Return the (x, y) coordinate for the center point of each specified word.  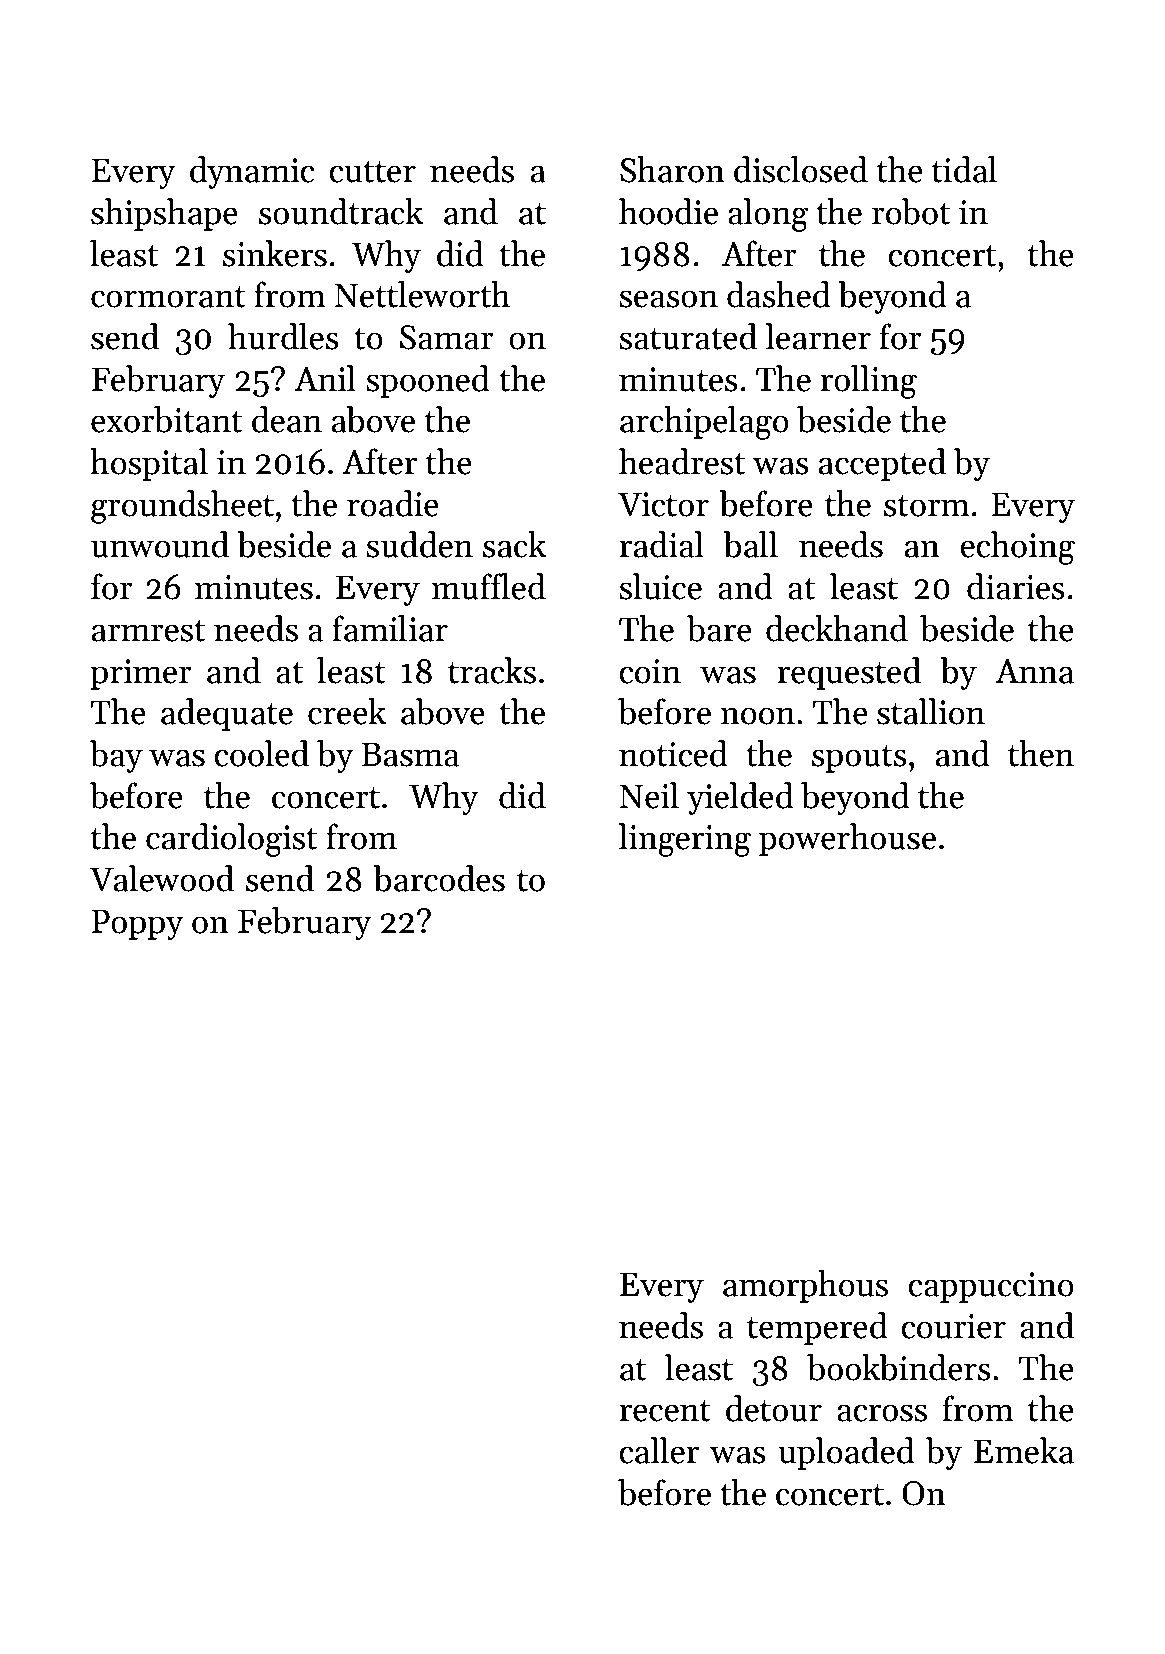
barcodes (439, 878)
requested (849, 673)
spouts (859, 759)
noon (757, 716)
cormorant (168, 297)
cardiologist (231, 840)
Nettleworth (422, 294)
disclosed (801, 169)
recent (665, 1411)
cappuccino (991, 1287)
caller (659, 1450)
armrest (148, 631)
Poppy (138, 924)
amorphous (805, 1286)
